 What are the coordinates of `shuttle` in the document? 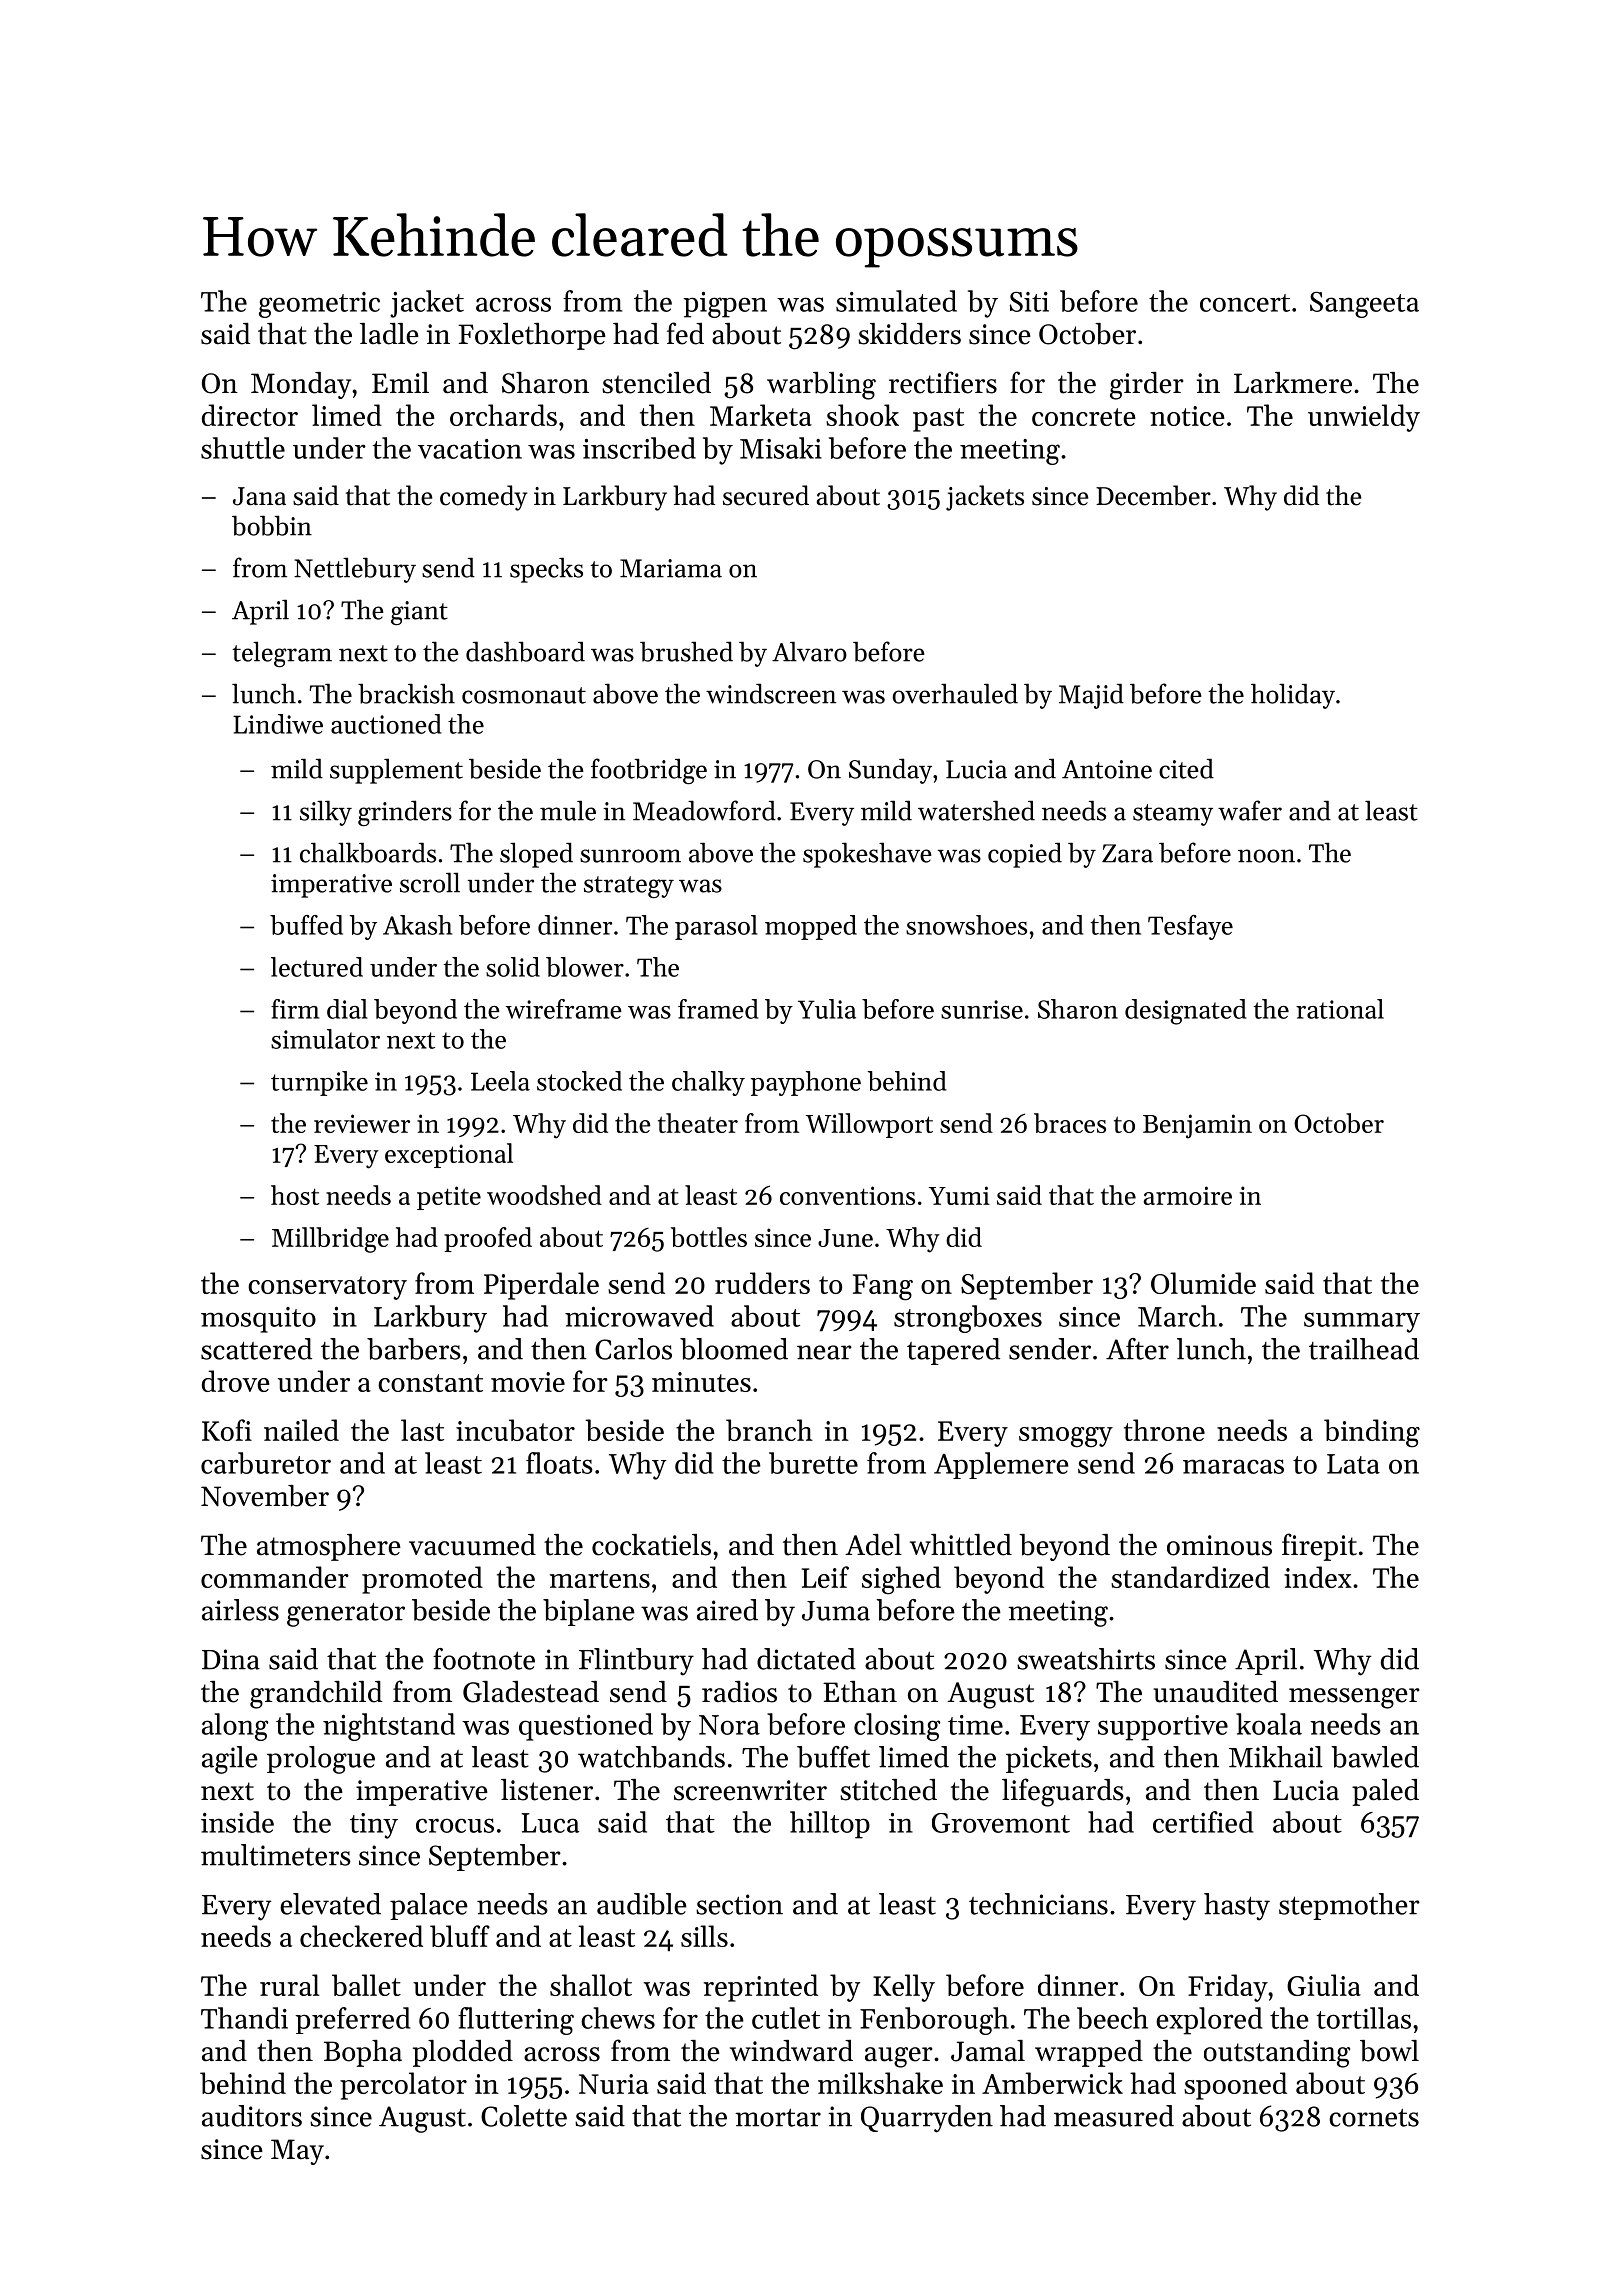 It's located at (243, 448).
